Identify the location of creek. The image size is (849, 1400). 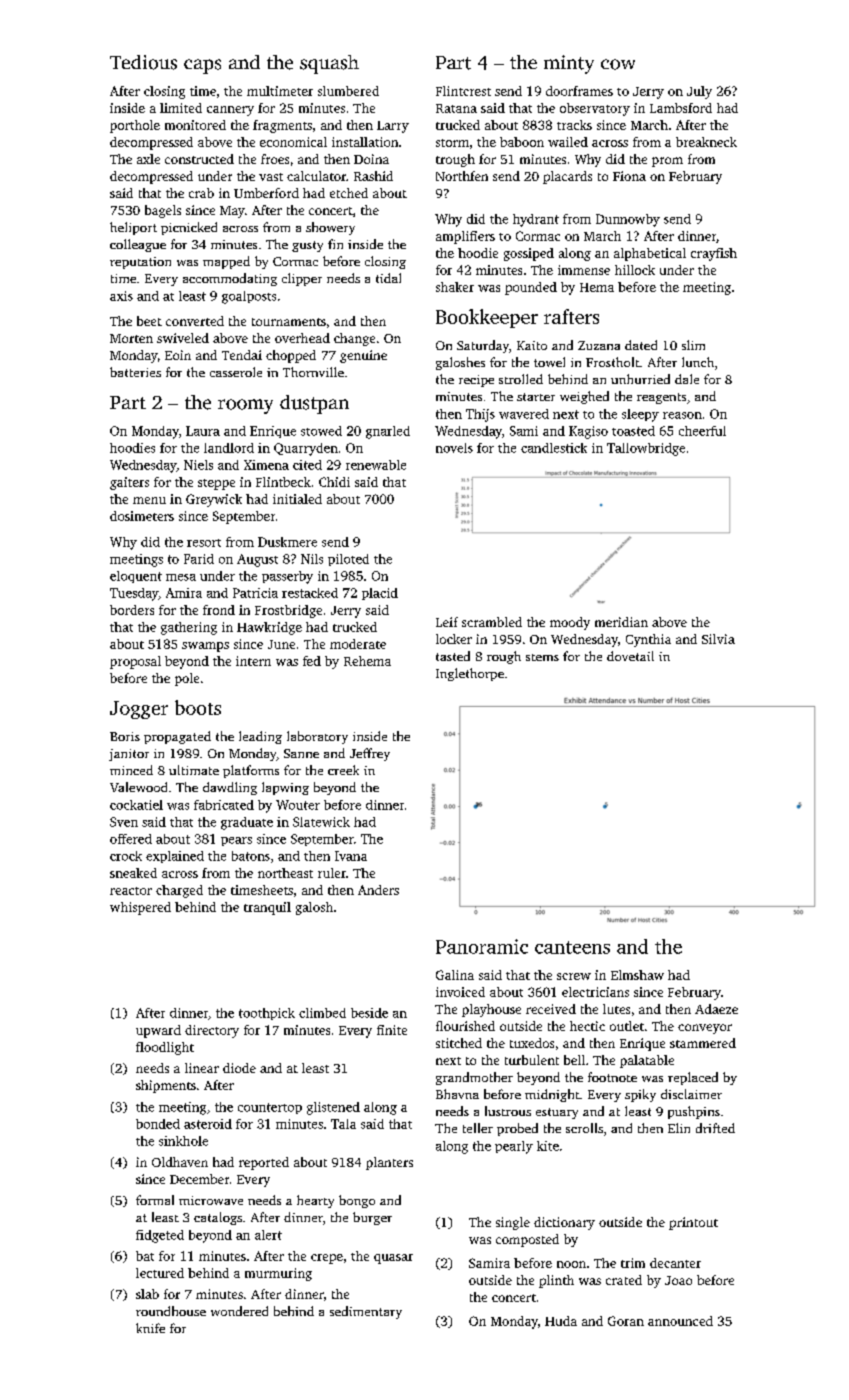
(343, 770).
